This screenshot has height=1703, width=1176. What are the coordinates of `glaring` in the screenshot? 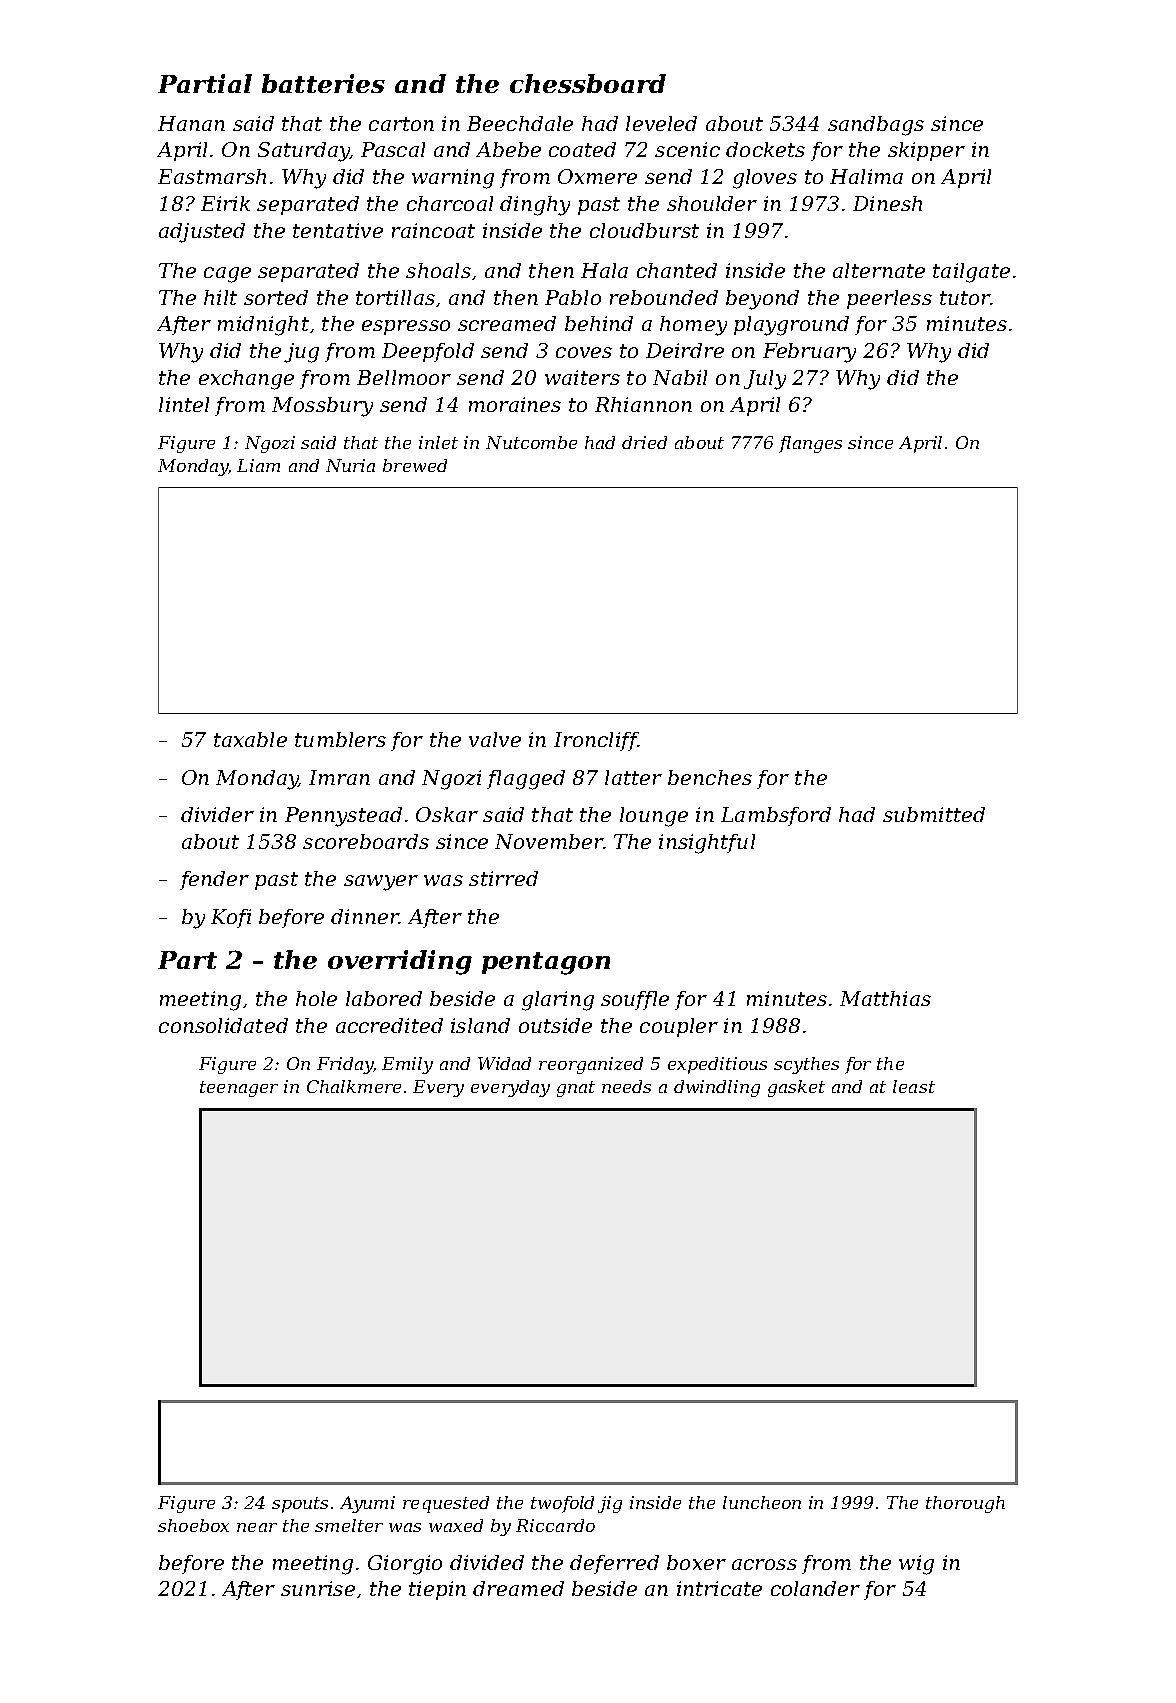 It's located at (558, 1001).
